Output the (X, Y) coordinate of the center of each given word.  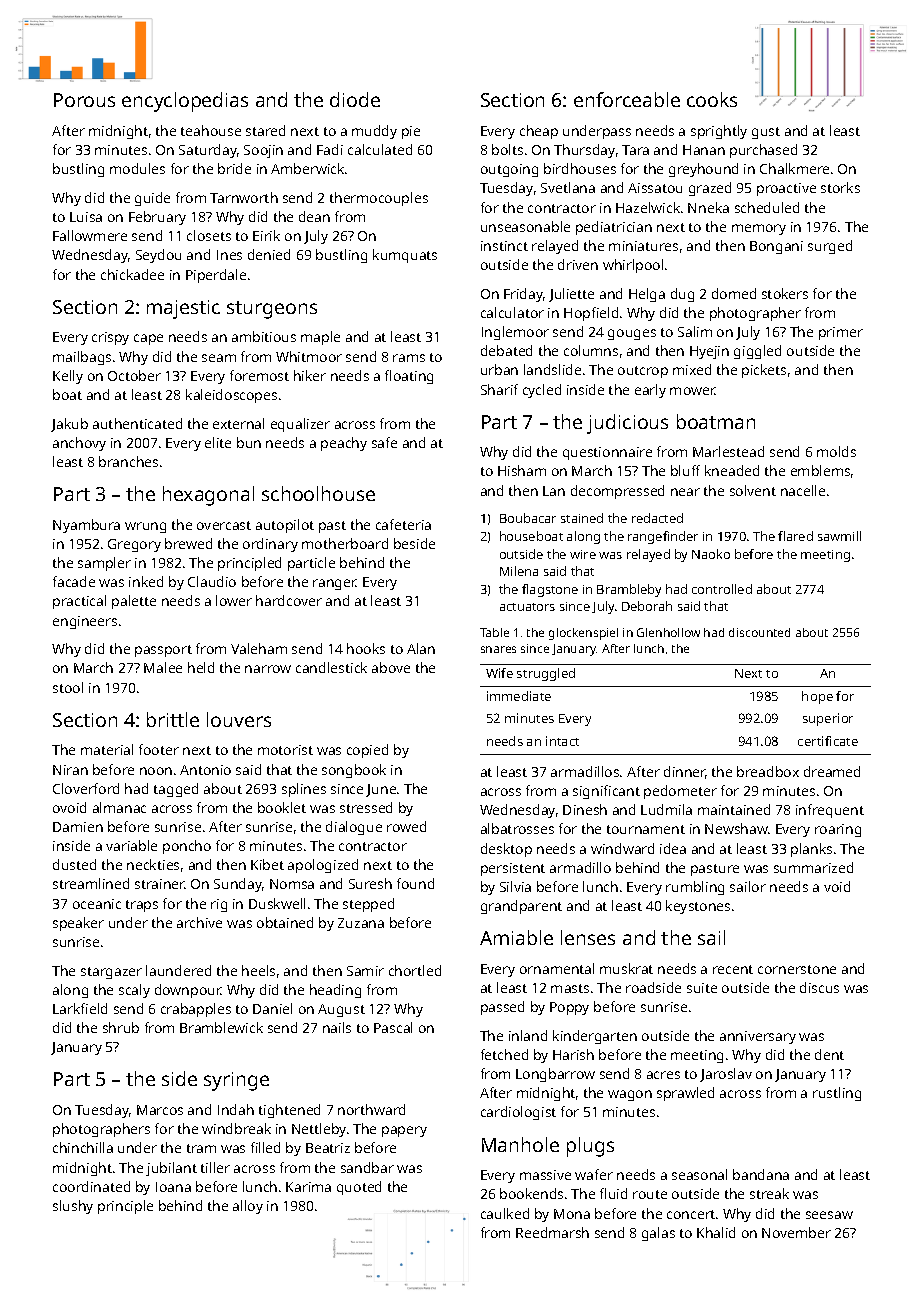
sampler (104, 564)
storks (840, 187)
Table (494, 632)
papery (404, 1131)
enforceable (627, 99)
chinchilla (83, 1147)
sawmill (839, 536)
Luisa (86, 217)
